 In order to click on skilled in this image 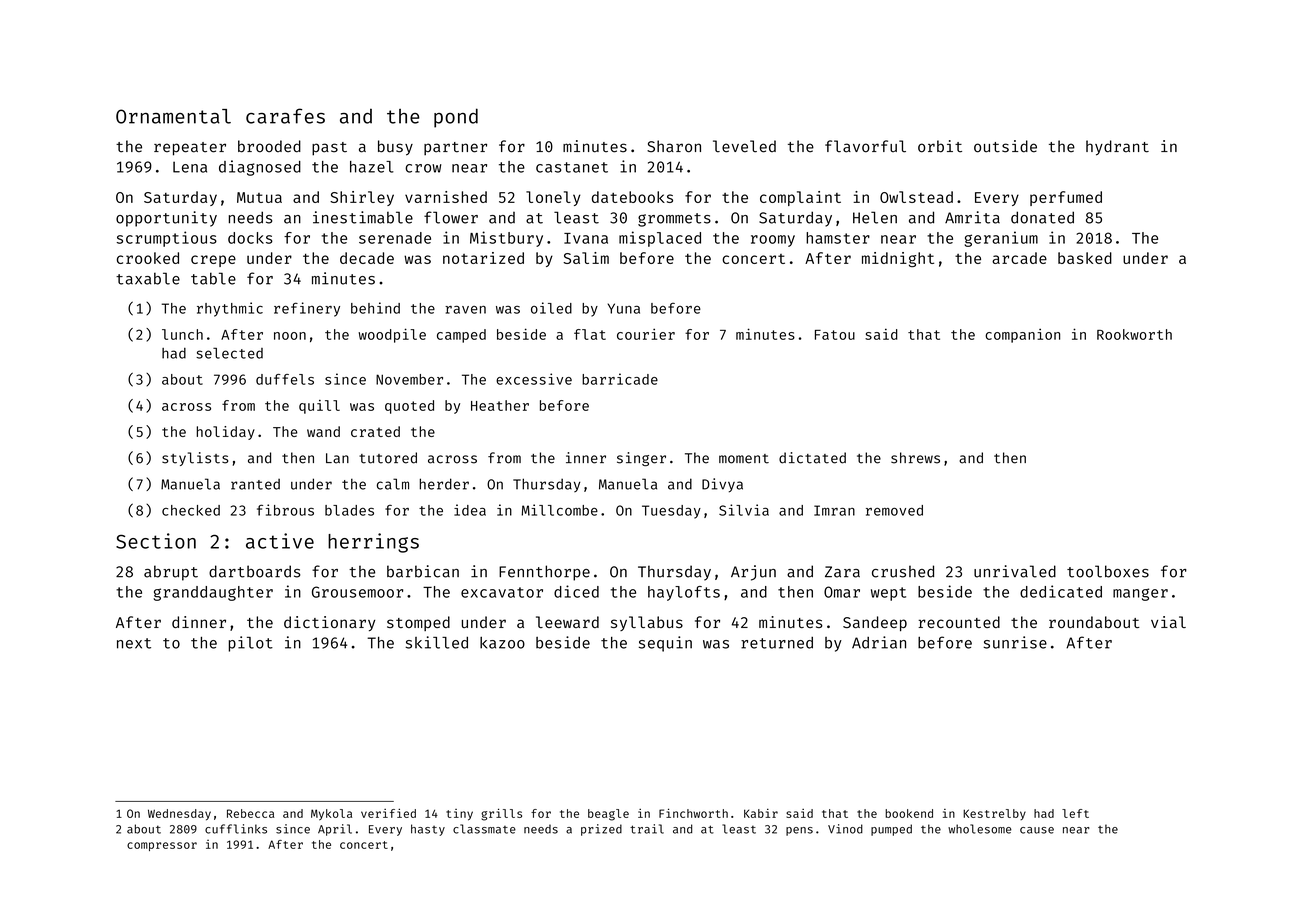, I will do `click(436, 642)`.
